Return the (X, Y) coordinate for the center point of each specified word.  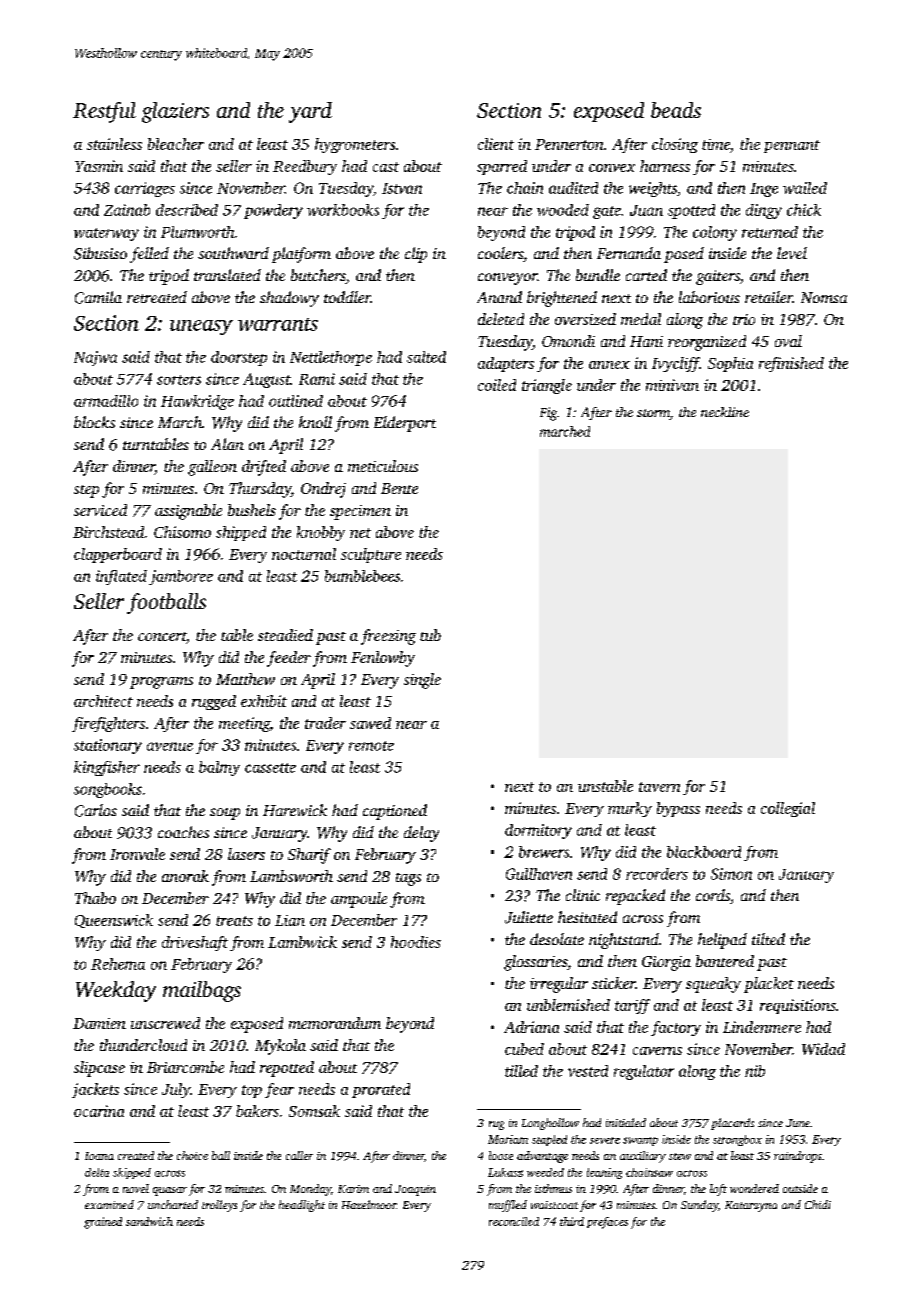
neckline (725, 412)
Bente (399, 488)
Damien (99, 1023)
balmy (219, 768)
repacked (635, 897)
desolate (557, 939)
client (496, 144)
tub (430, 635)
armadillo (106, 401)
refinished (791, 364)
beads (676, 110)
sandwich (149, 1221)
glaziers (175, 112)
